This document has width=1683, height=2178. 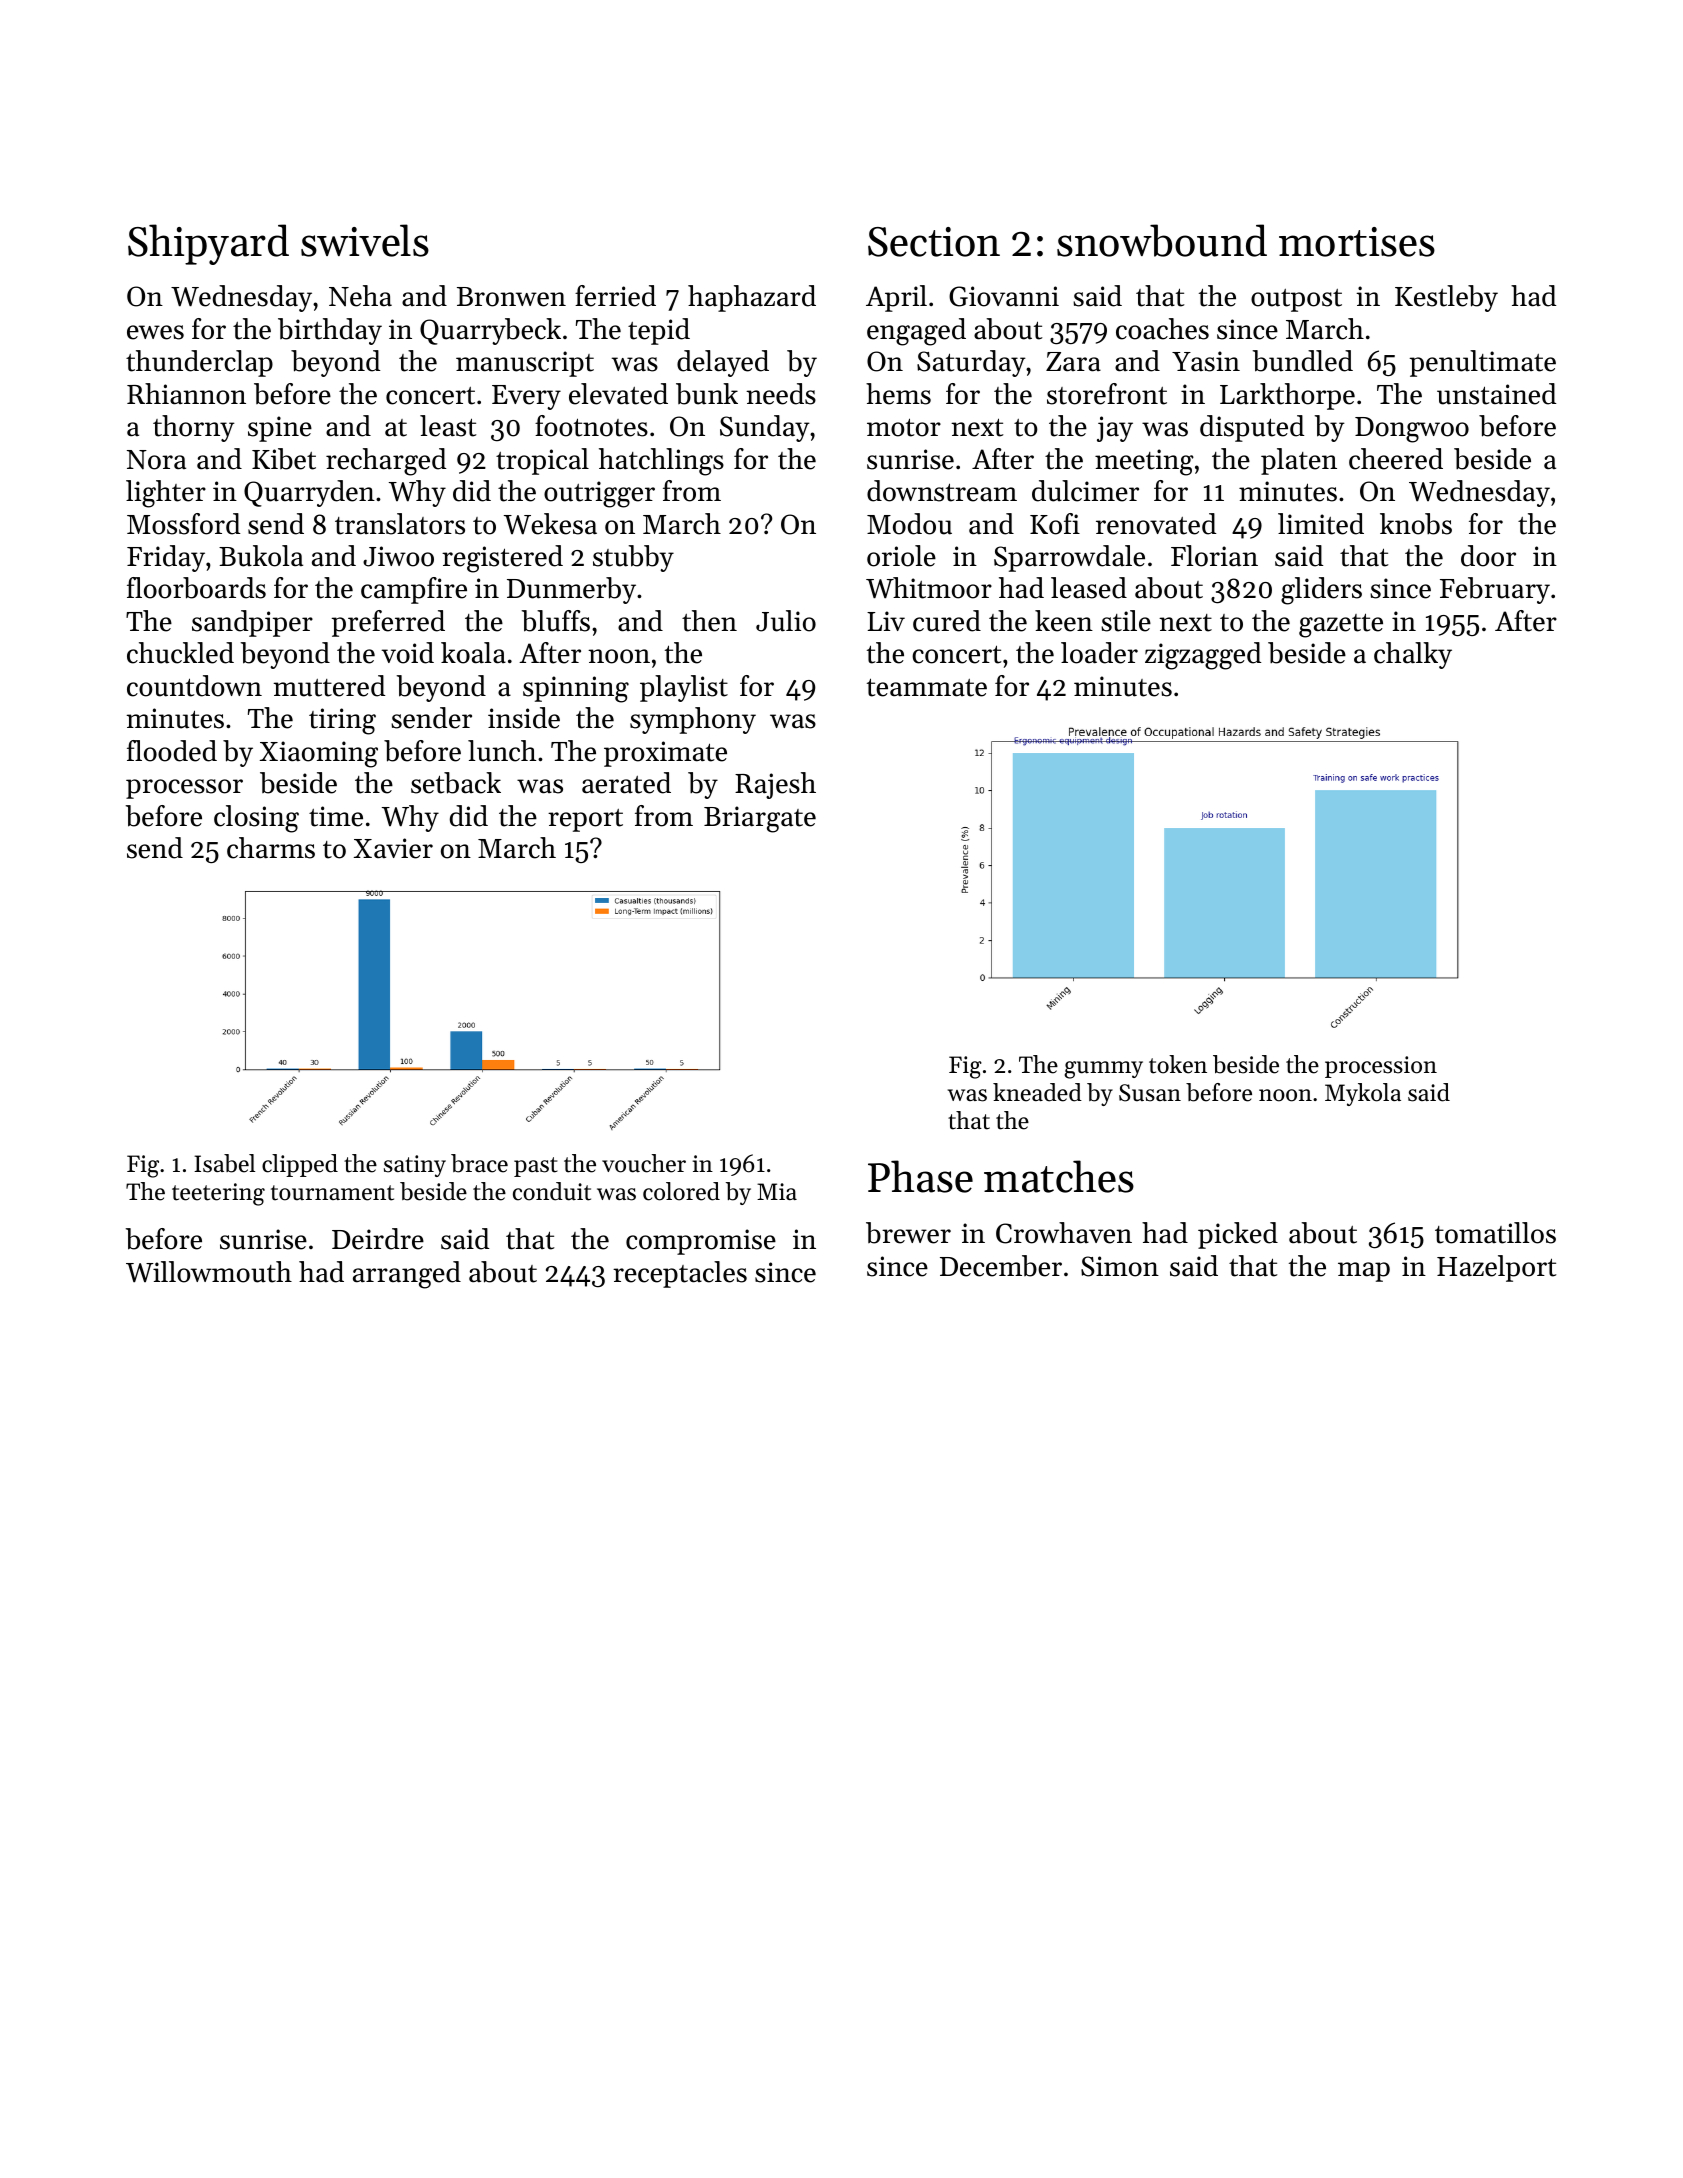 What do you see at coordinates (393, 848) in the document?
I see `Xavier` at bounding box center [393, 848].
